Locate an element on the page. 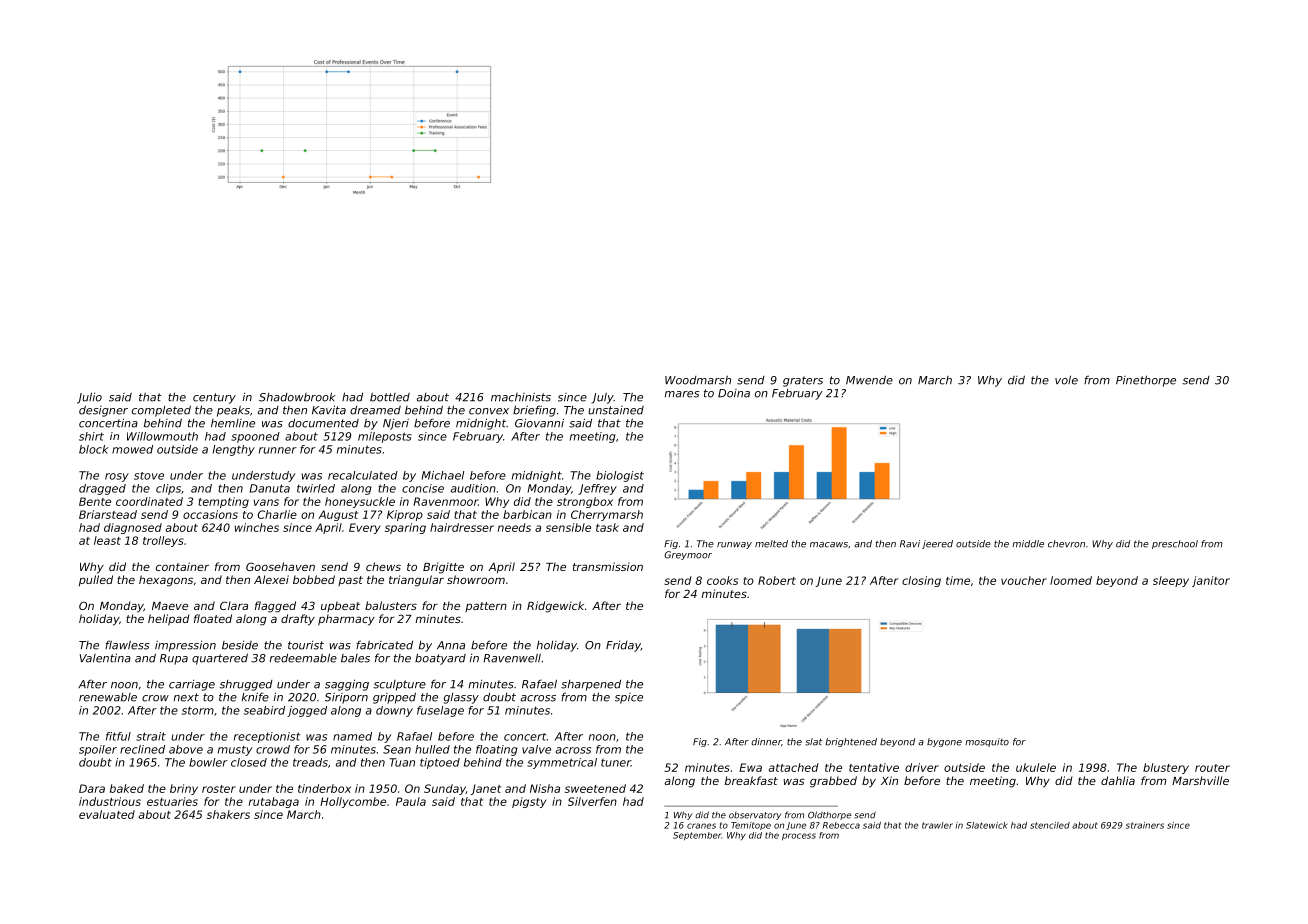 The image size is (1308, 924). Mwende is located at coordinates (869, 380).
